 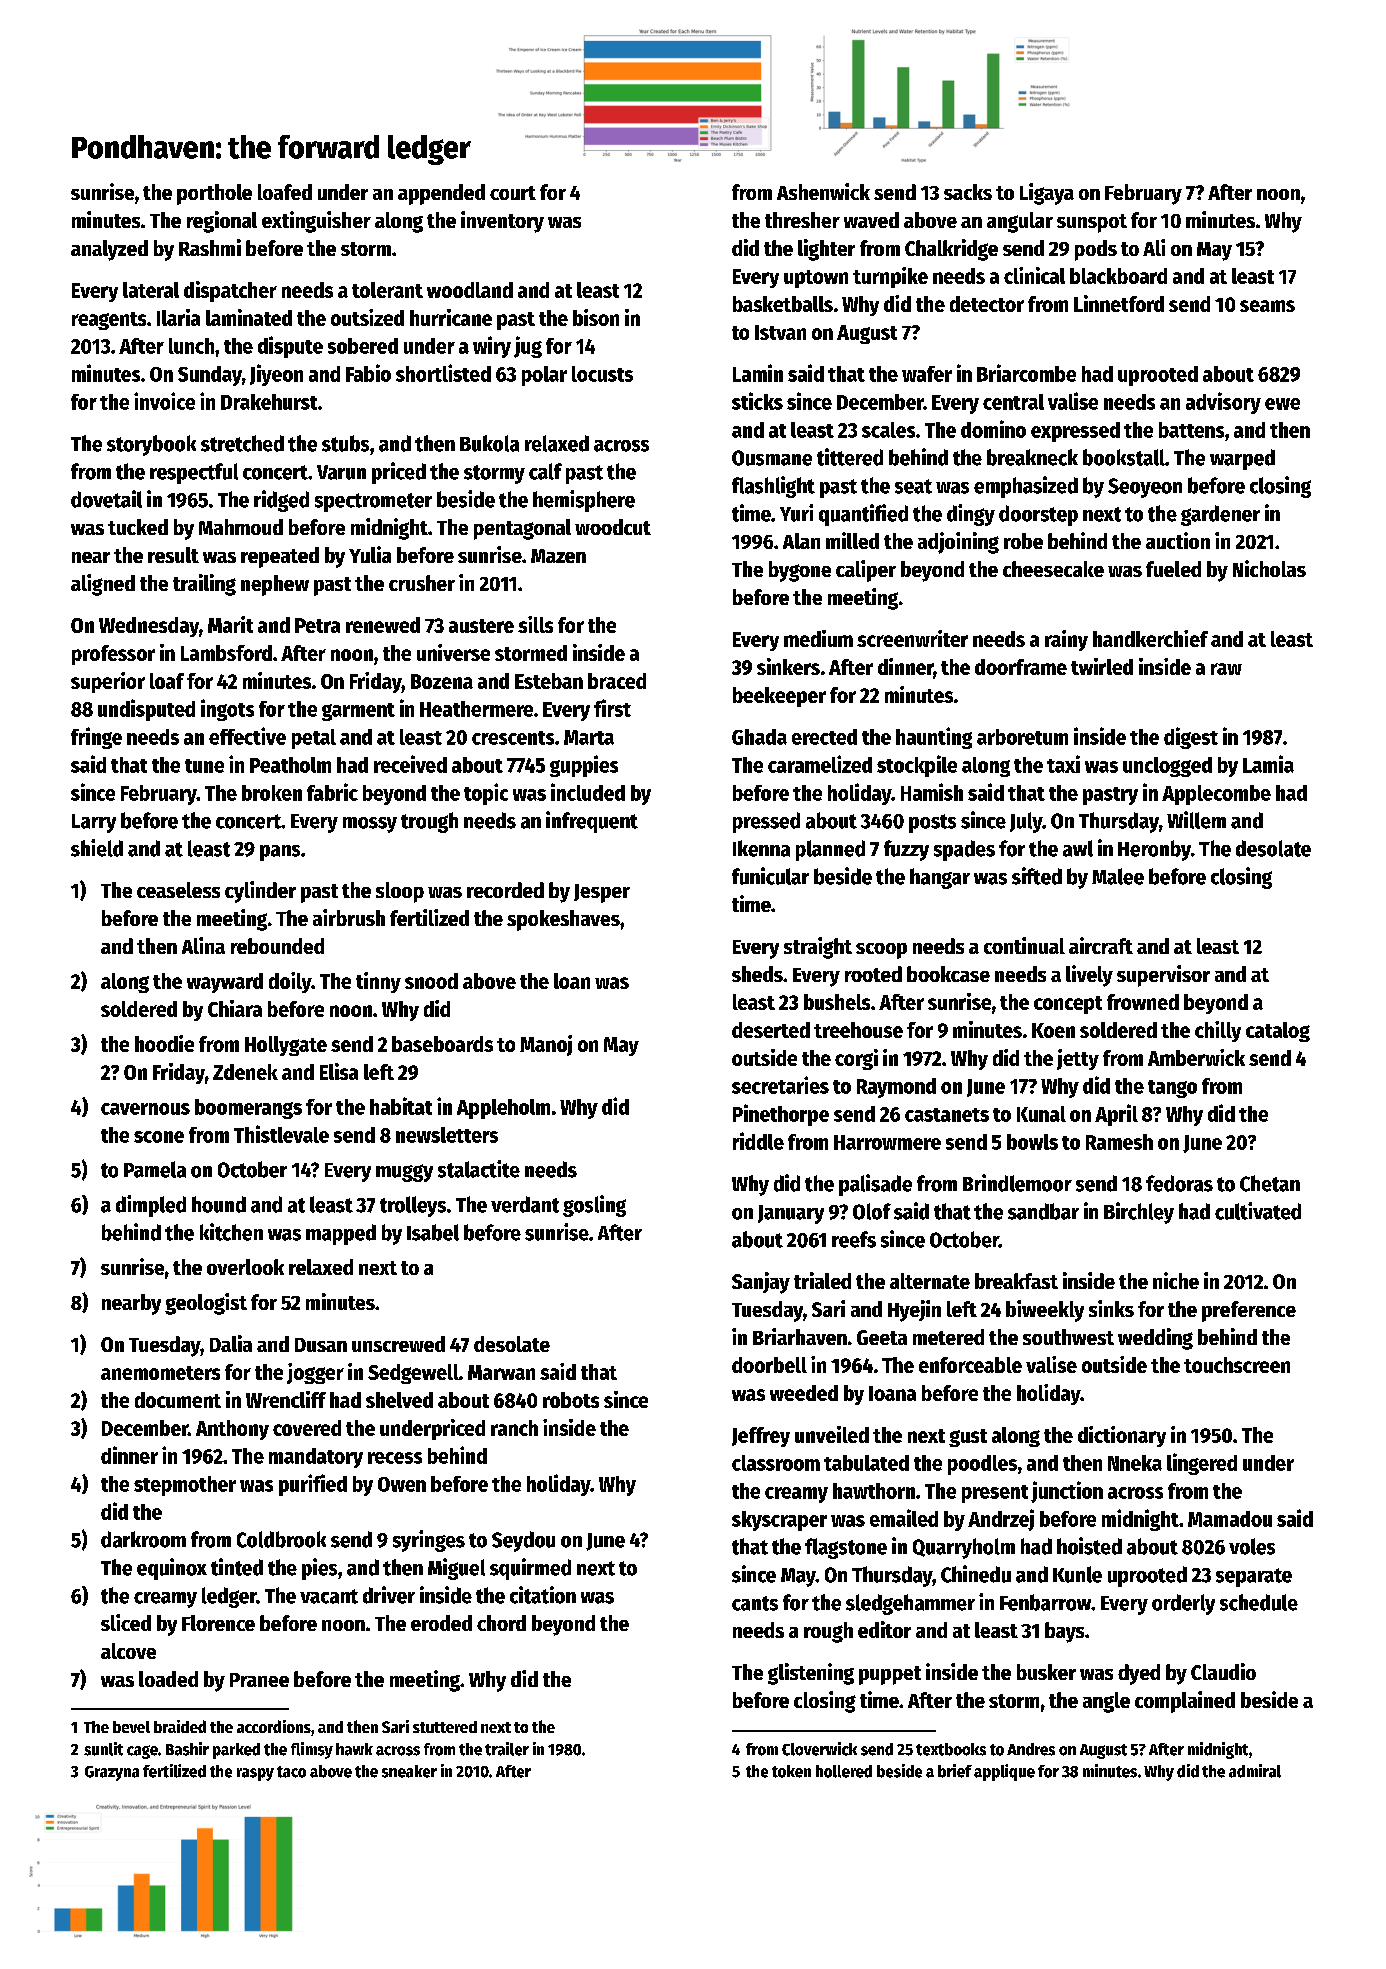 I want to click on Ousmane, so click(x=772, y=458).
